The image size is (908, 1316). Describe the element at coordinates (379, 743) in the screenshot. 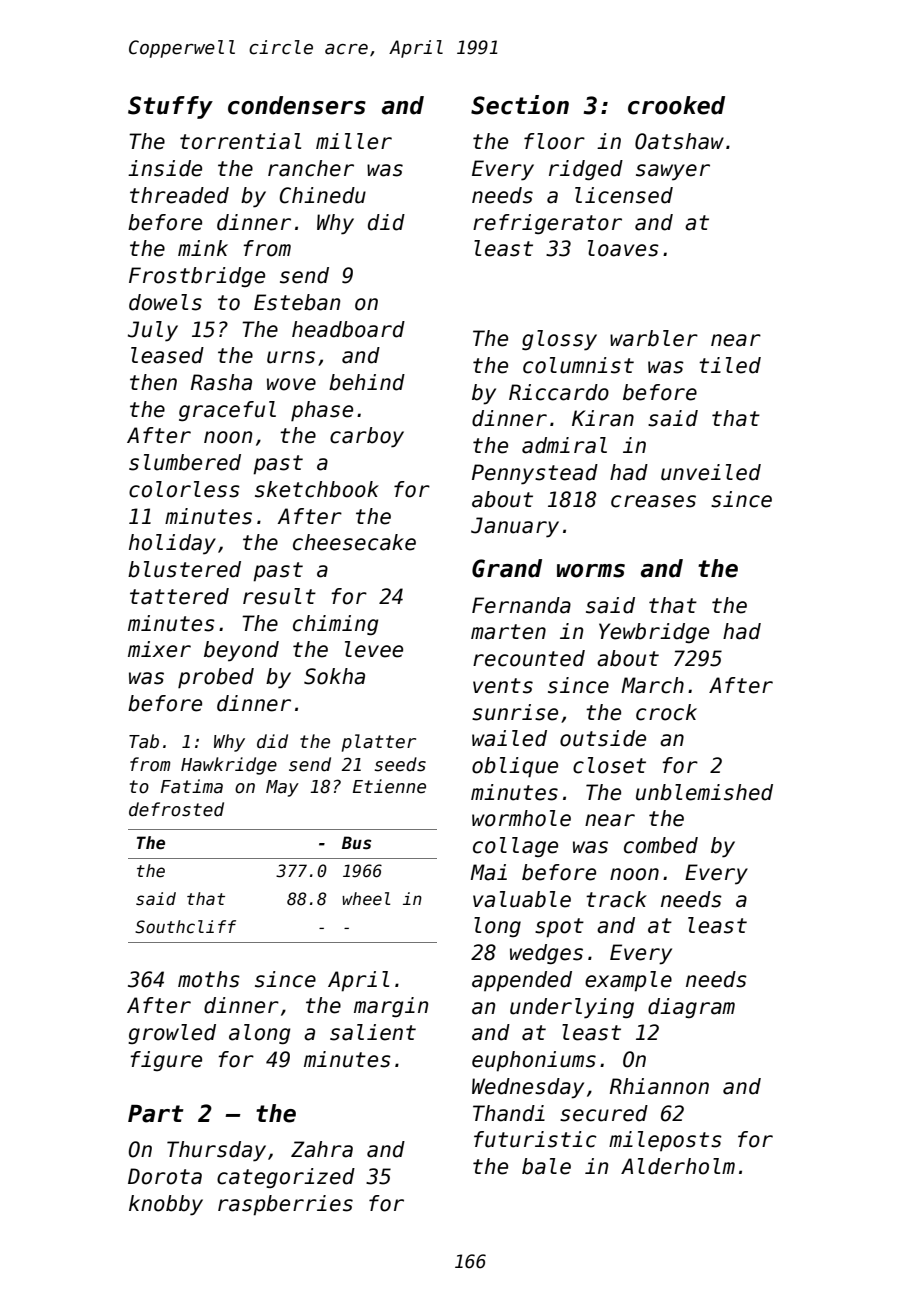

I see `platter` at that location.
